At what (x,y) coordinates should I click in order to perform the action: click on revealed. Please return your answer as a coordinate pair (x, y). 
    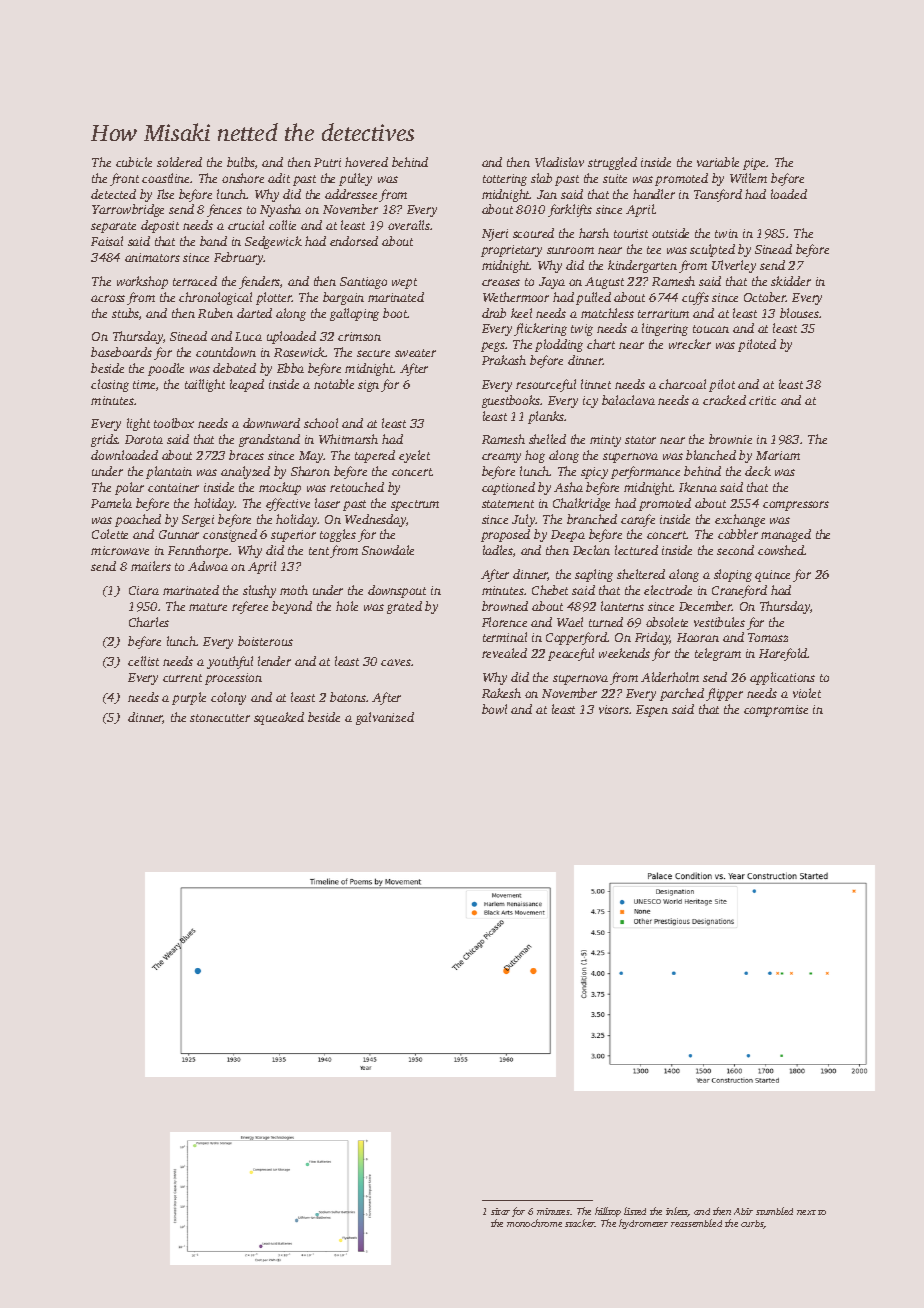
    Looking at the image, I should click on (504, 653).
